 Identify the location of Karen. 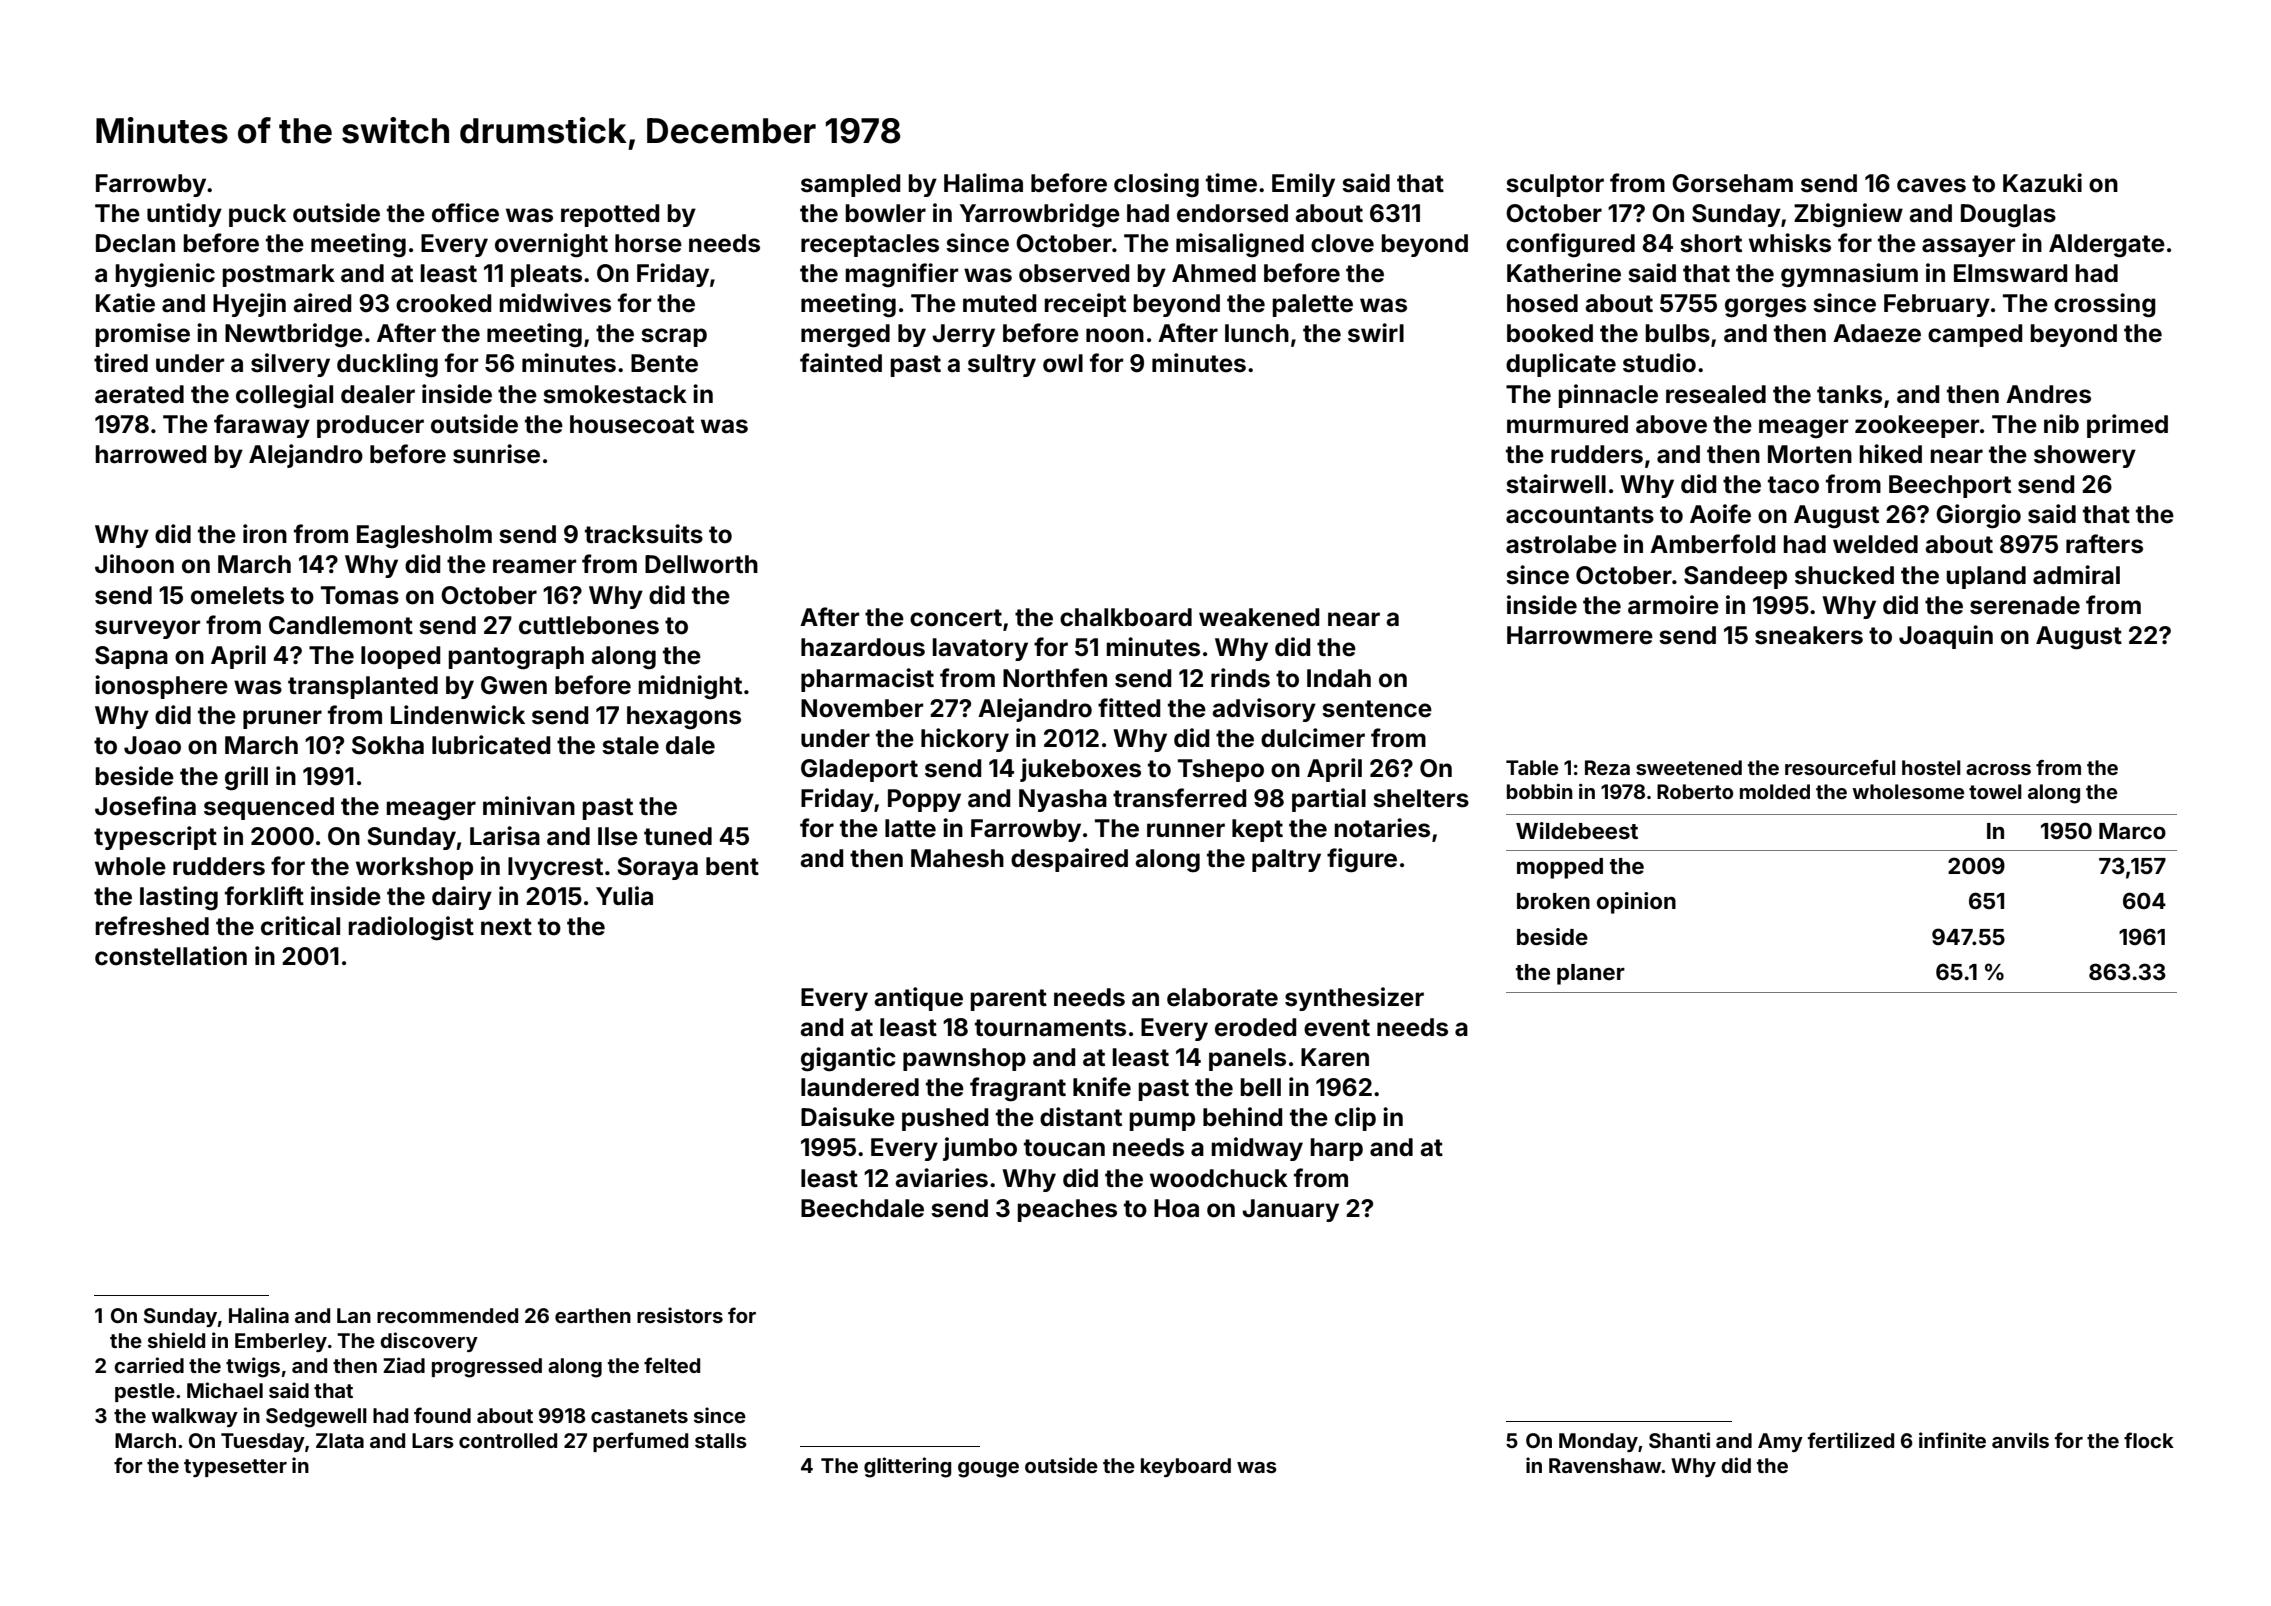
(1335, 1057).
